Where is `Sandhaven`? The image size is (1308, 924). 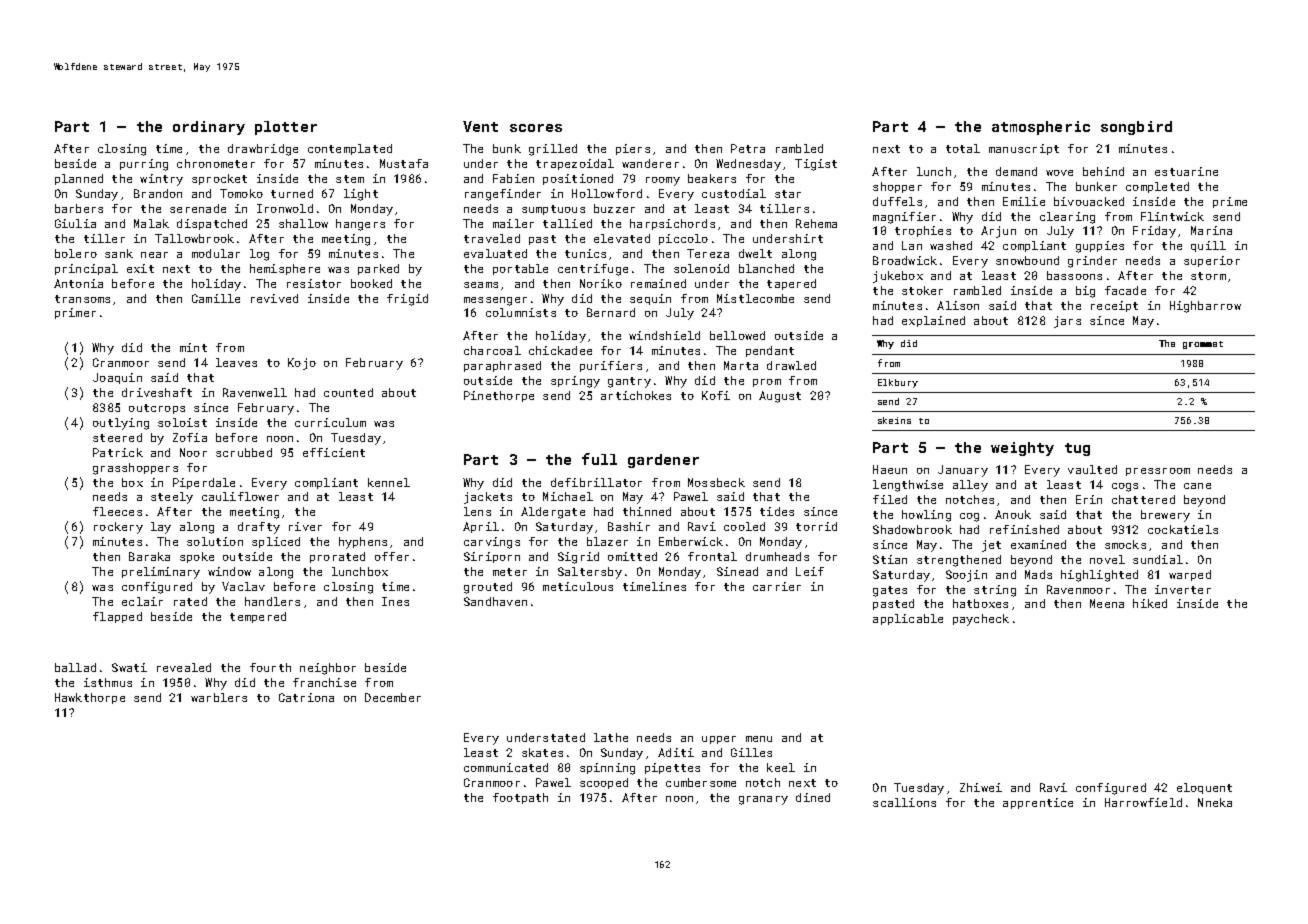 Sandhaven is located at coordinates (495, 601).
